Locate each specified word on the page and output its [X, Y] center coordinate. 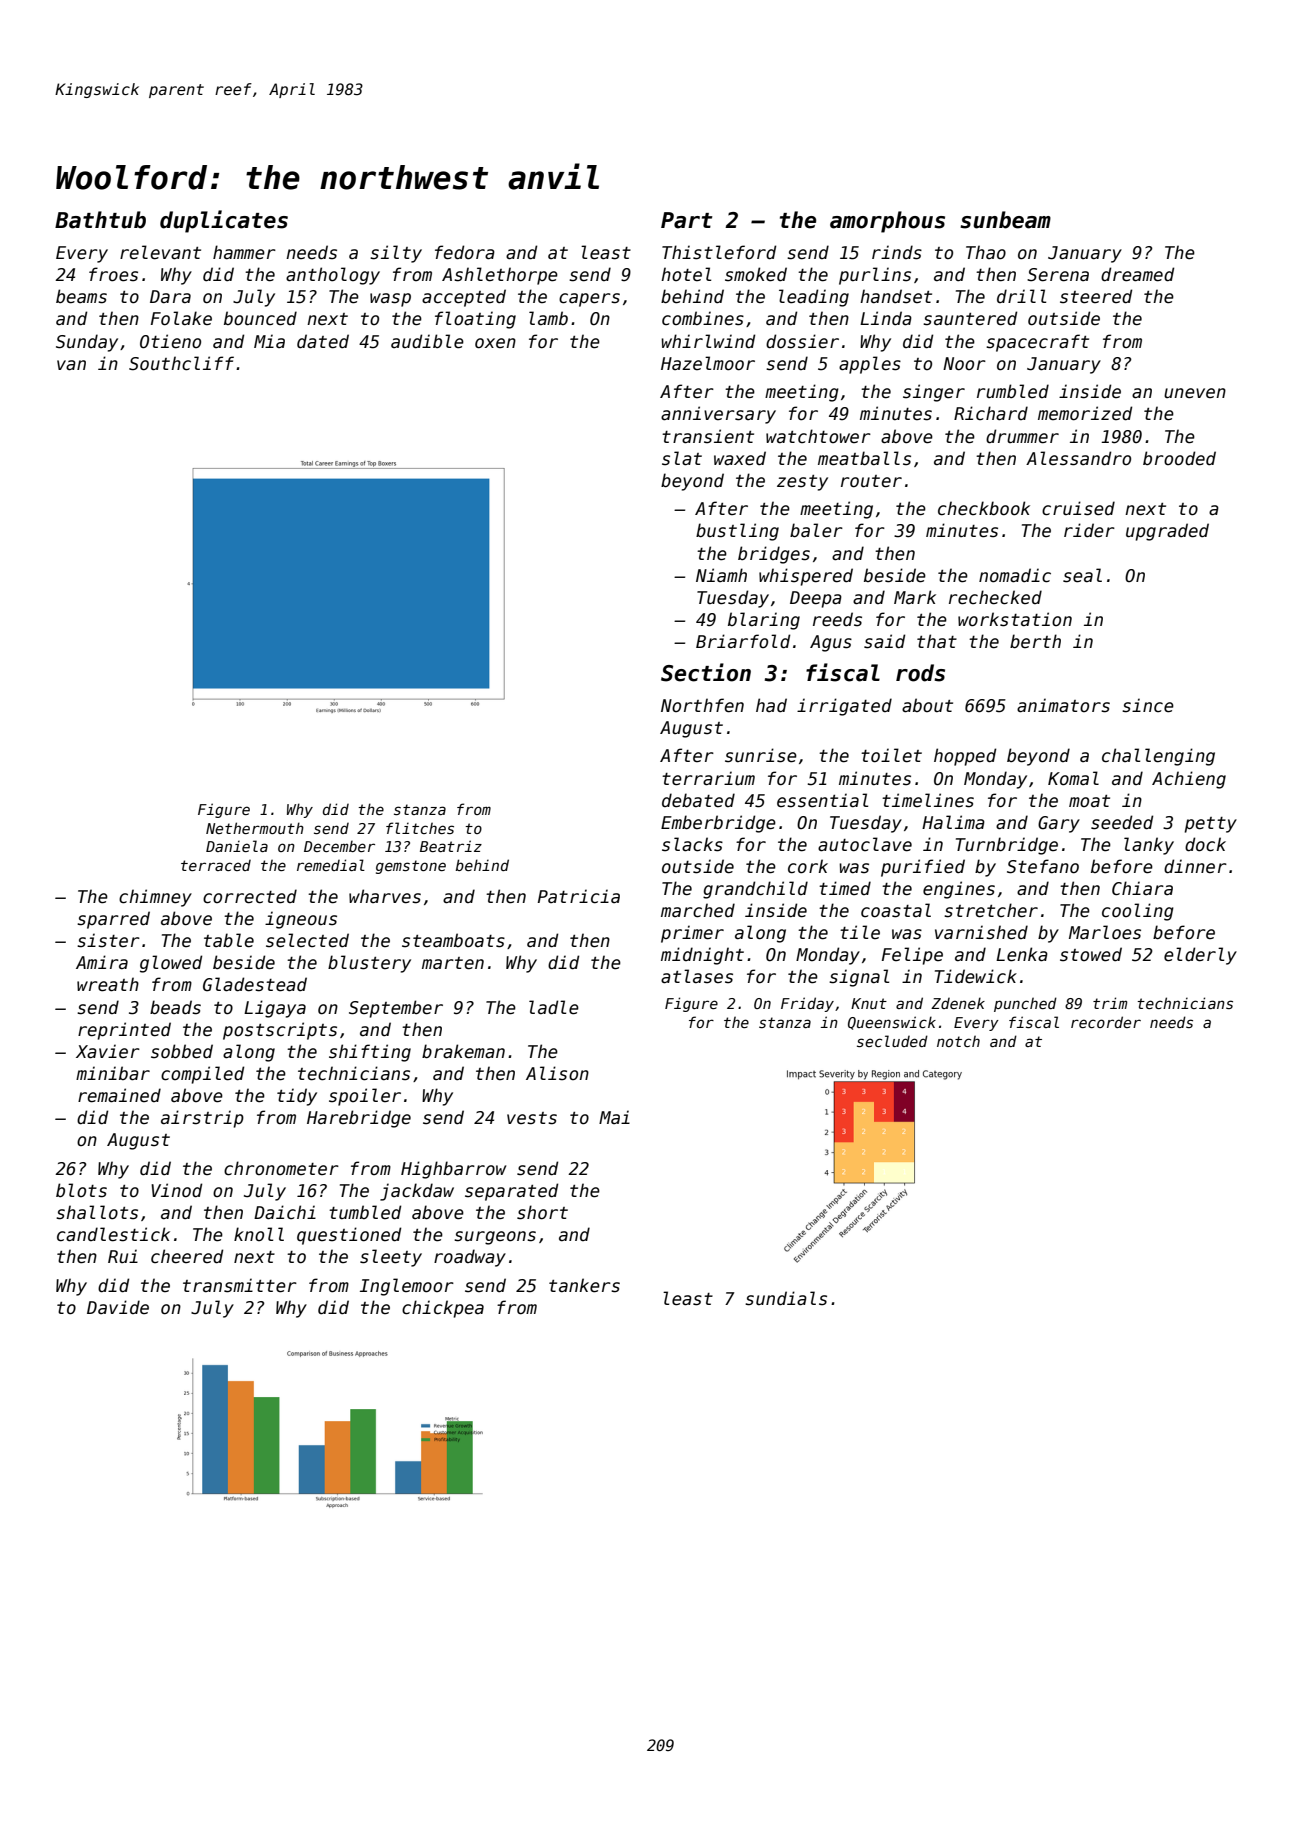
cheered [187, 1256]
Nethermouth [255, 828]
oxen [495, 343]
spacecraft [1037, 343]
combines [703, 318]
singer [934, 393]
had [771, 705]
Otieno [170, 341]
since [1148, 705]
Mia [269, 341]
